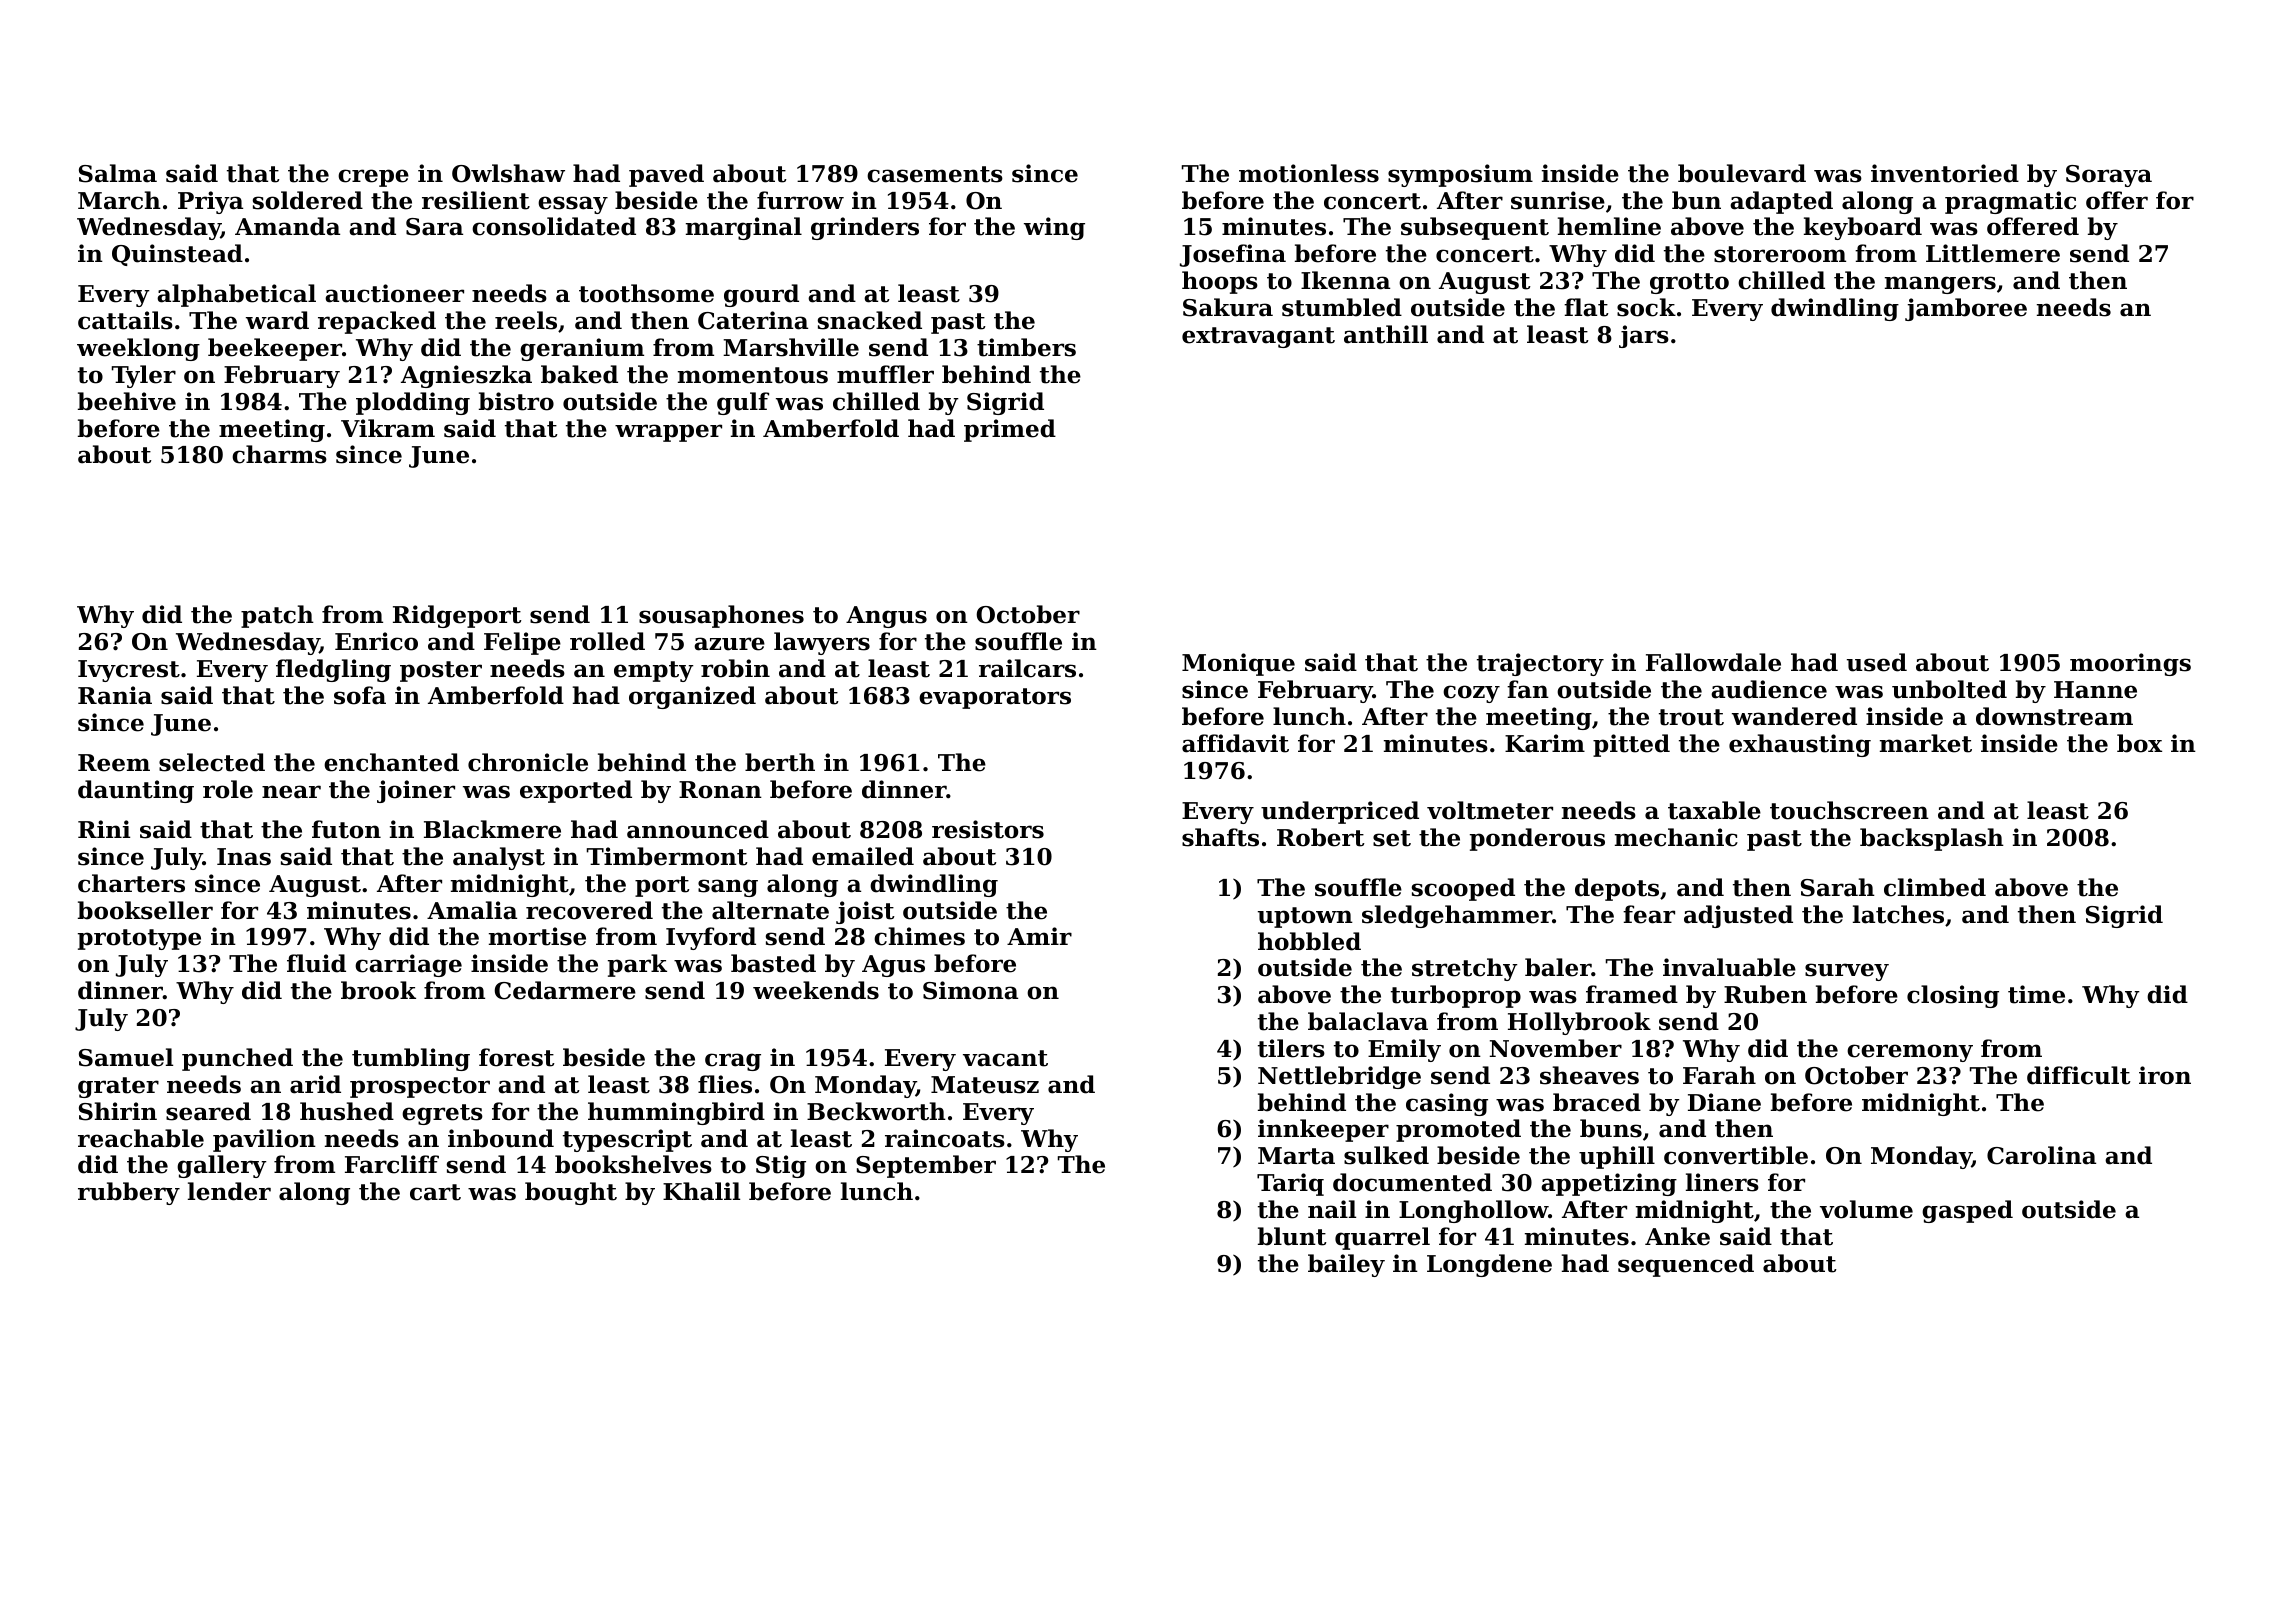  Describe the element at coordinates (1238, 664) in the screenshot. I see `Monique` at that location.
